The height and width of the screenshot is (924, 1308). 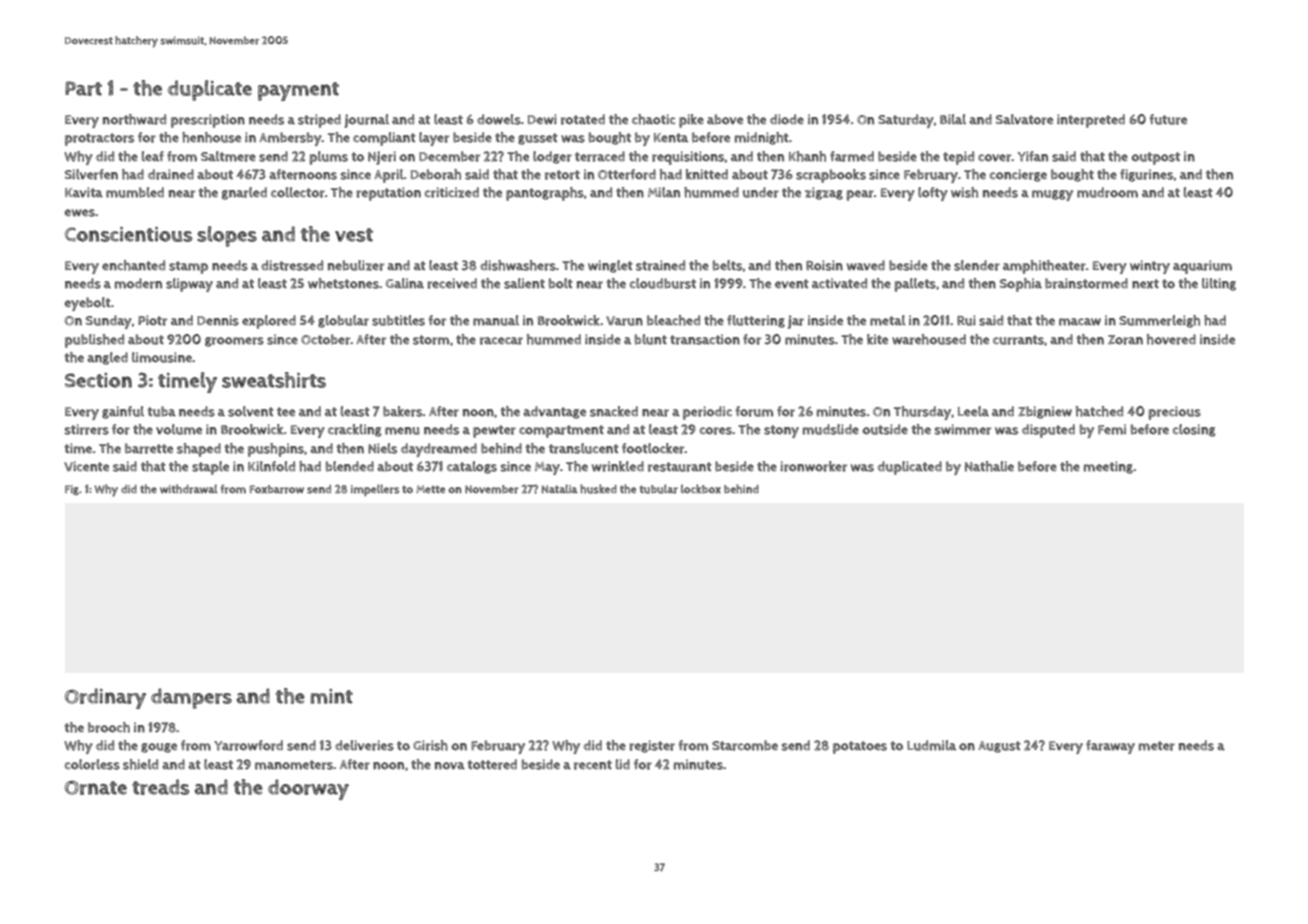 I want to click on August, so click(x=999, y=747).
